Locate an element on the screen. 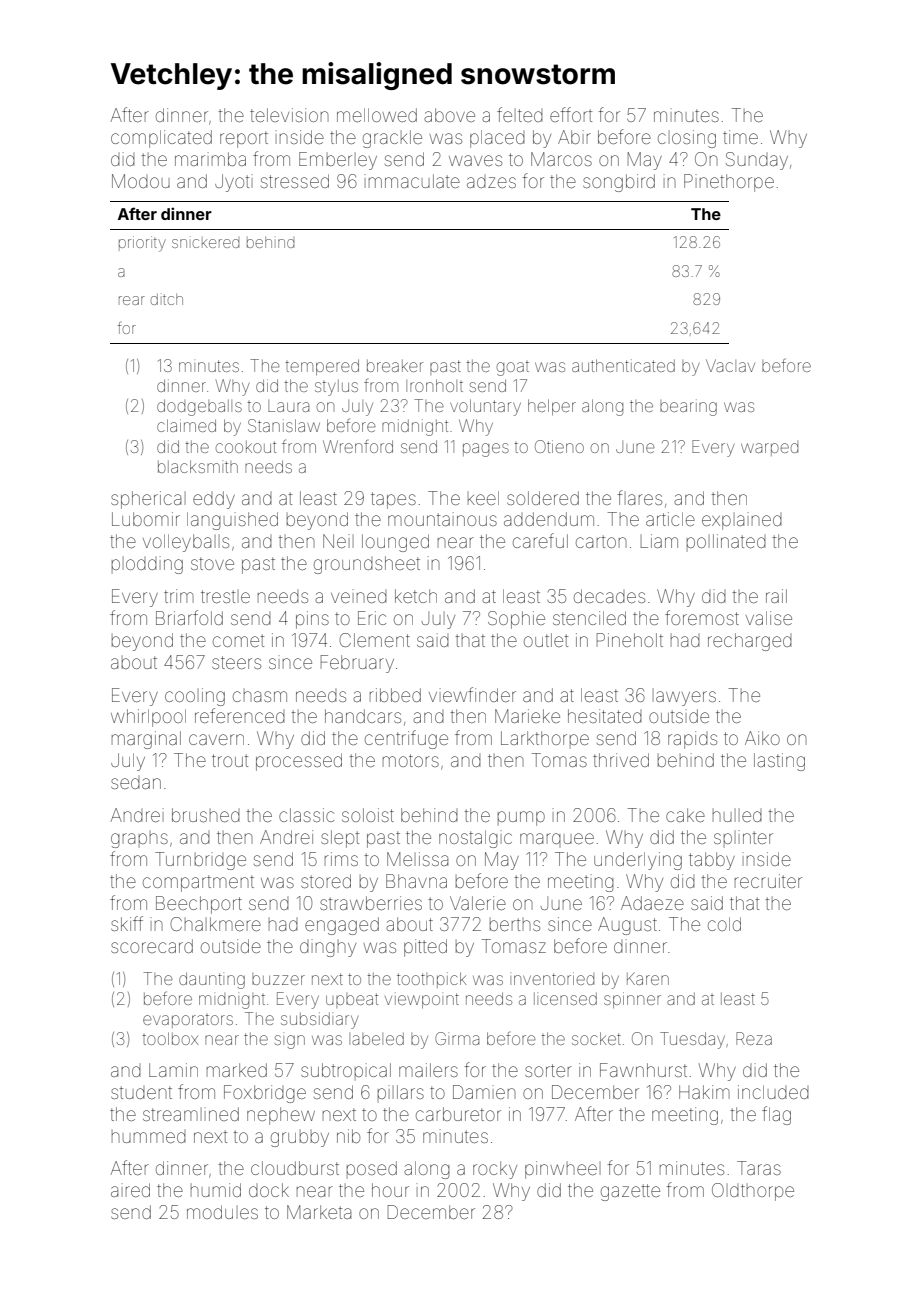 This screenshot has width=924, height=1308. Pineholt is located at coordinates (630, 640).
